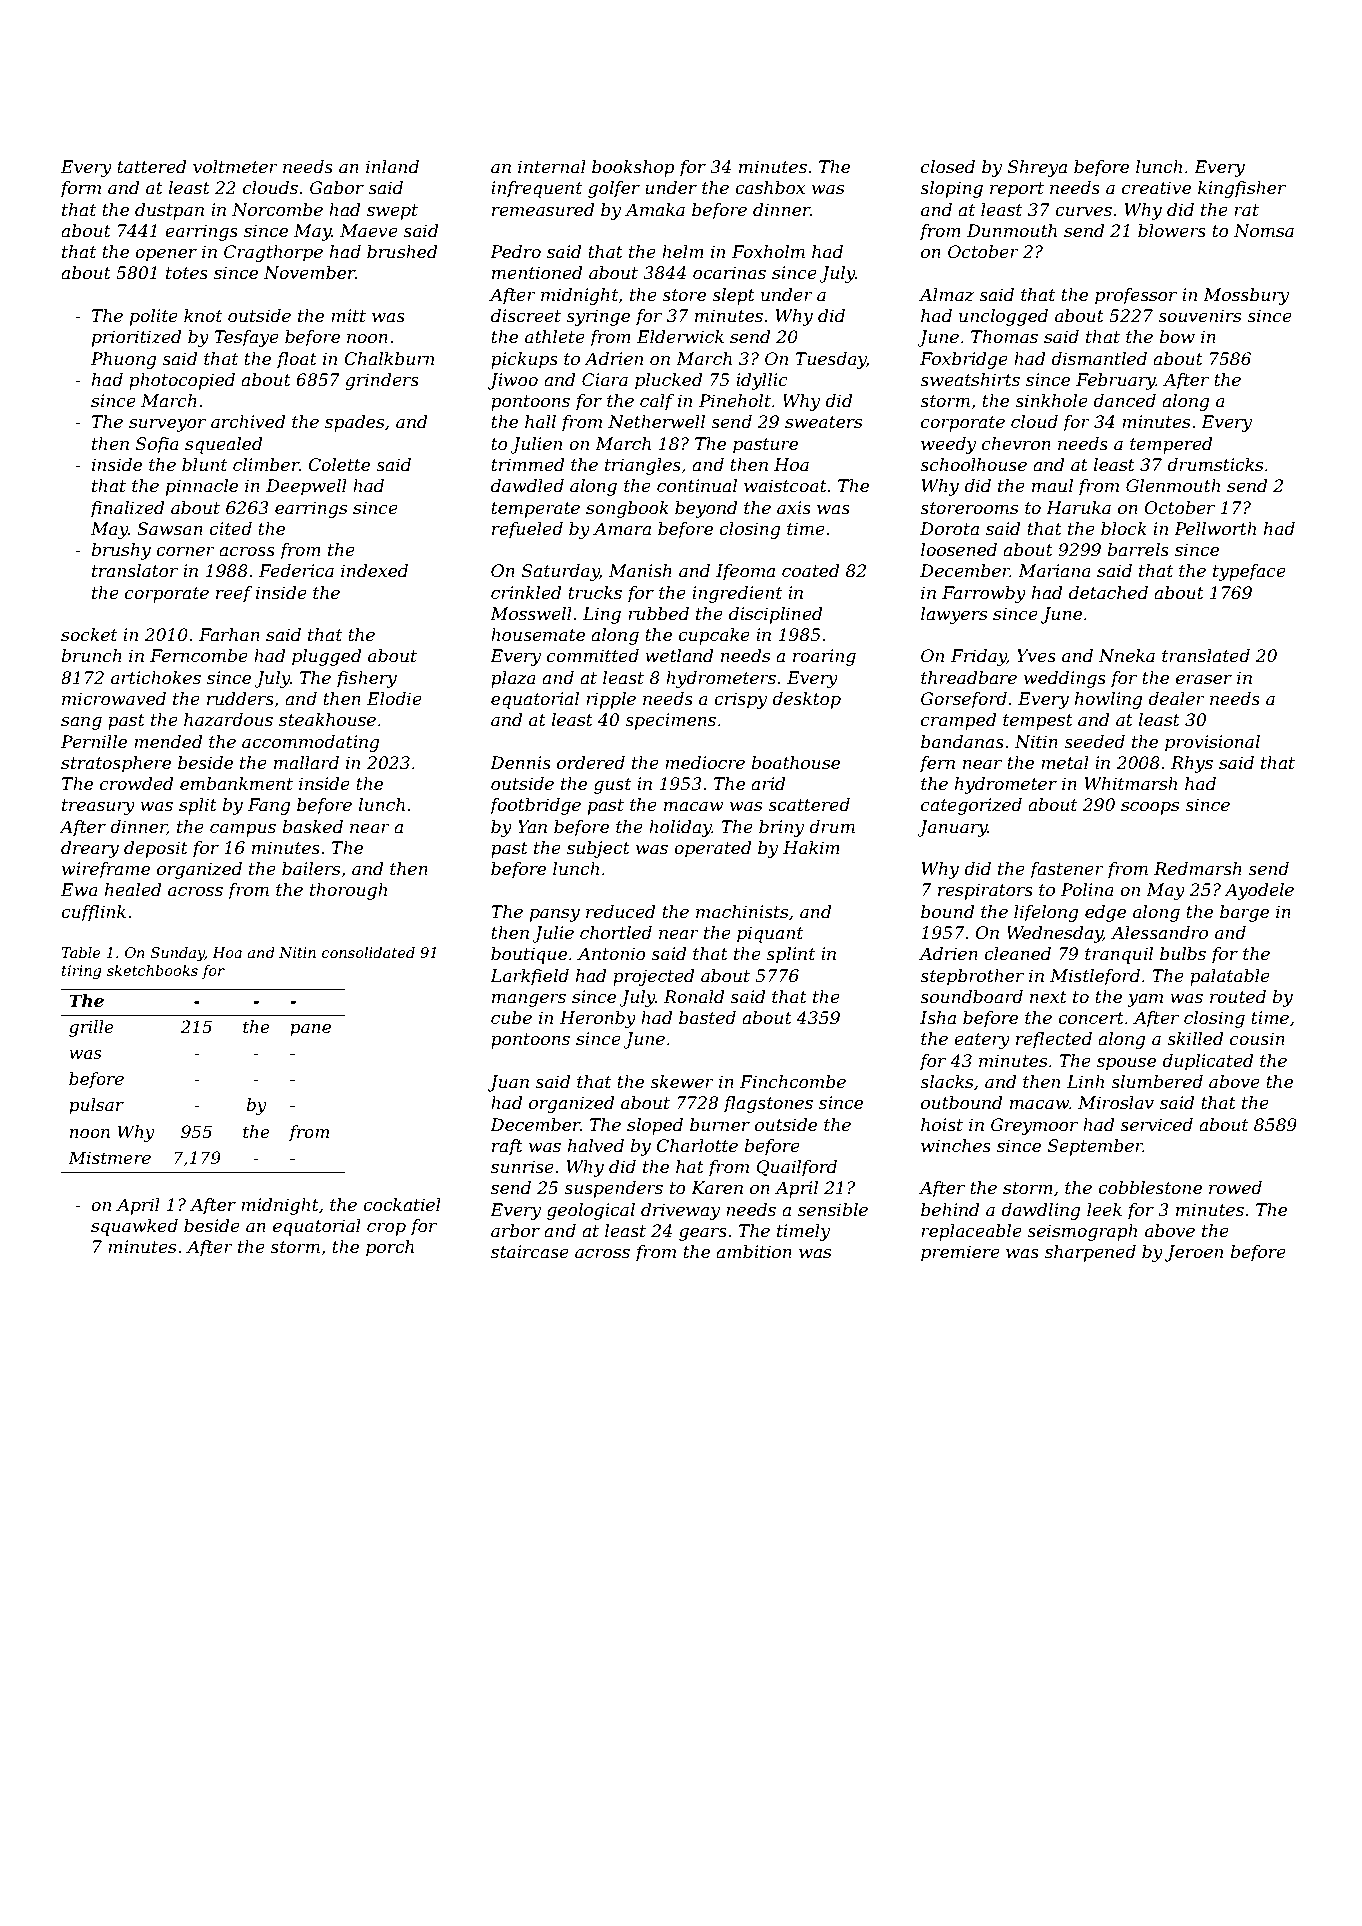 Image resolution: width=1362 pixels, height=1926 pixels. Describe the element at coordinates (1194, 1253) in the screenshot. I see `Jeroen` at that location.
